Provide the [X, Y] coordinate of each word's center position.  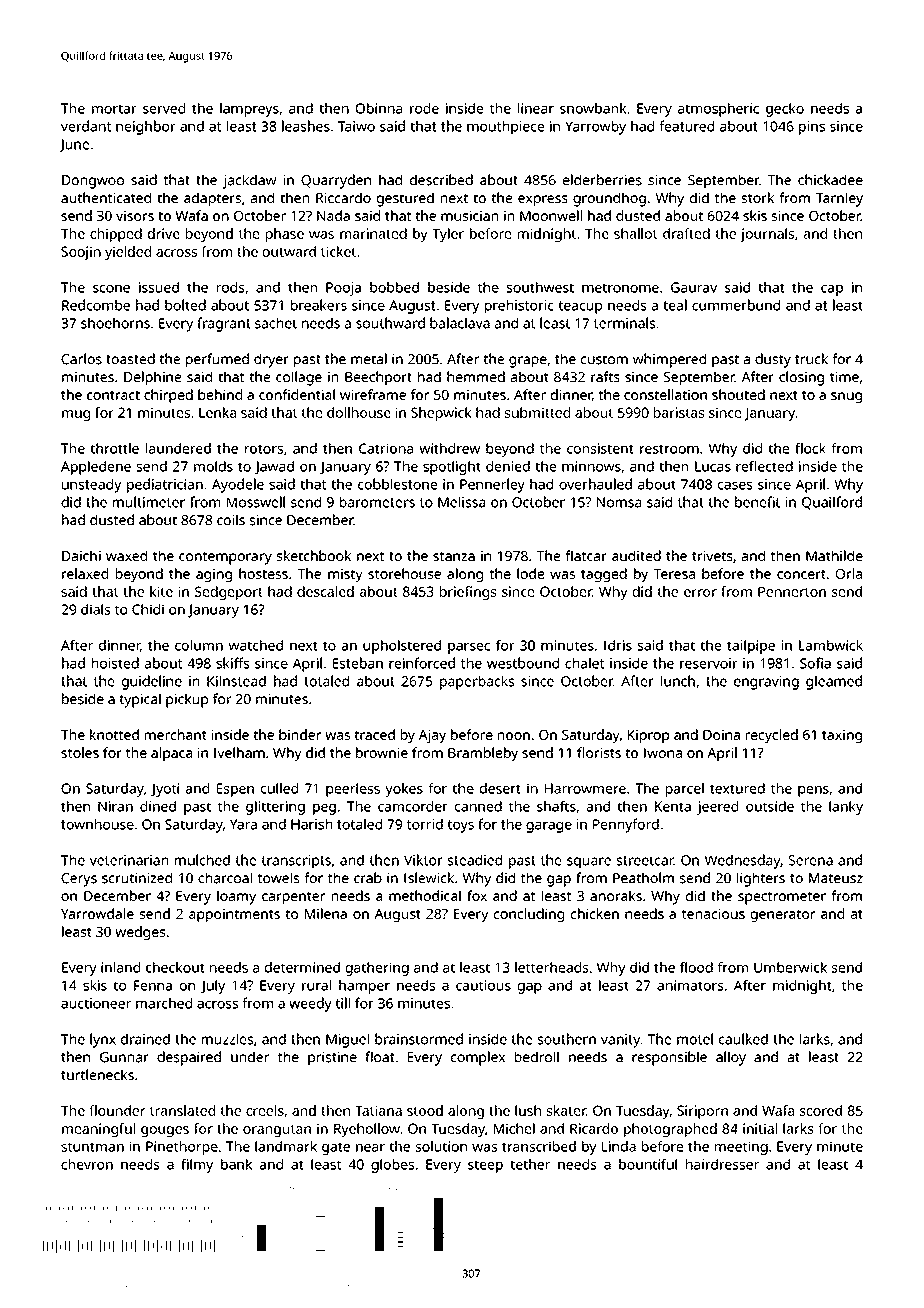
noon [514, 736]
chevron [87, 1164]
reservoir [709, 663]
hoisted [115, 663]
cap [832, 290]
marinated [373, 233]
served [164, 108]
